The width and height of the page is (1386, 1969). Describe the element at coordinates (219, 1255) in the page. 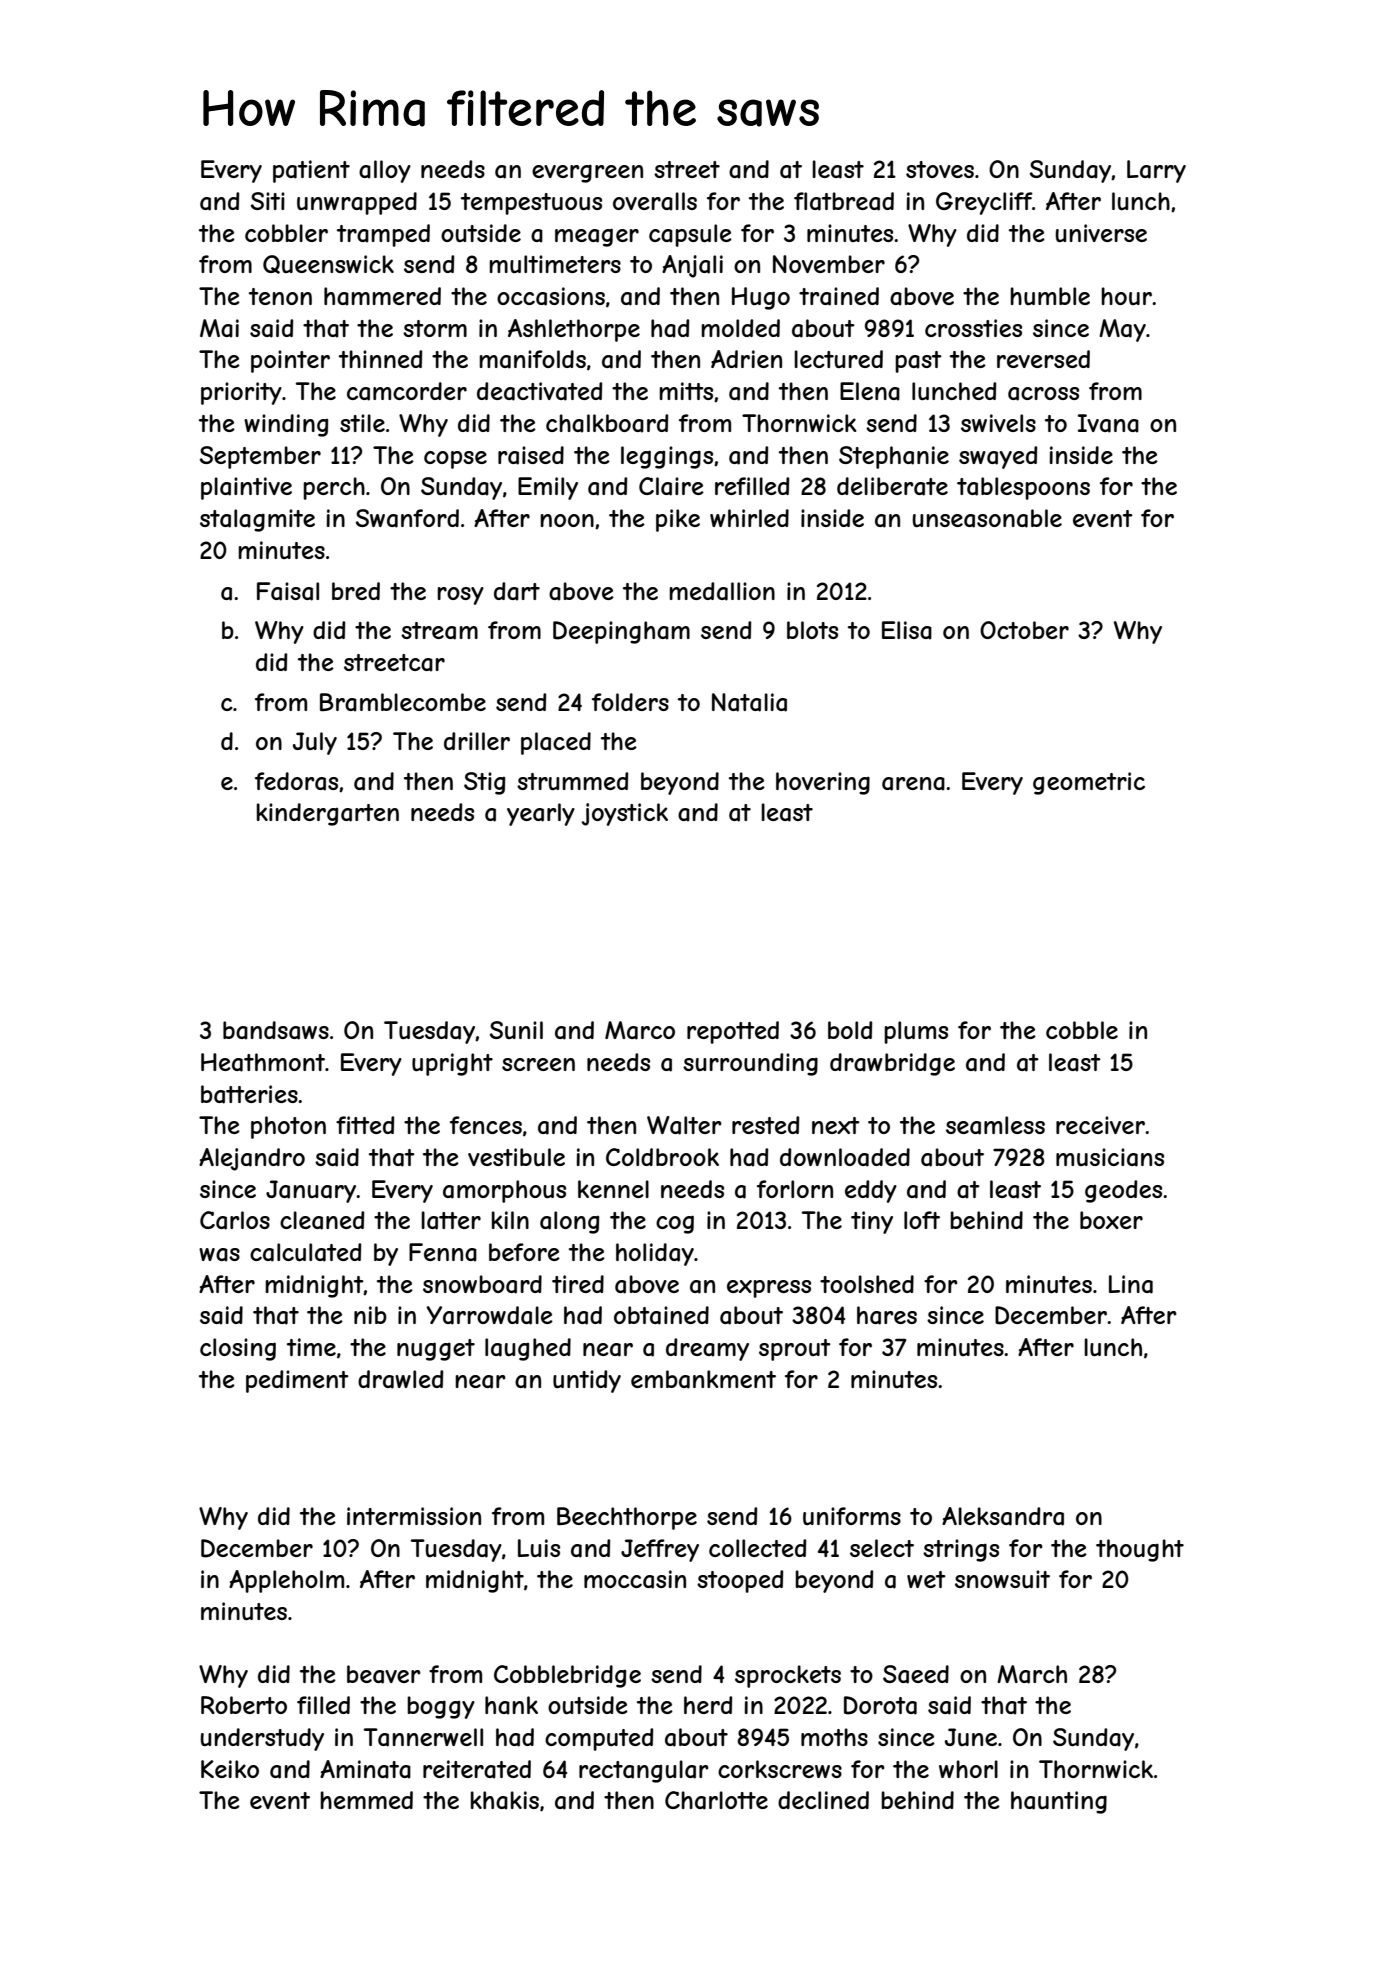

I see `was` at that location.
